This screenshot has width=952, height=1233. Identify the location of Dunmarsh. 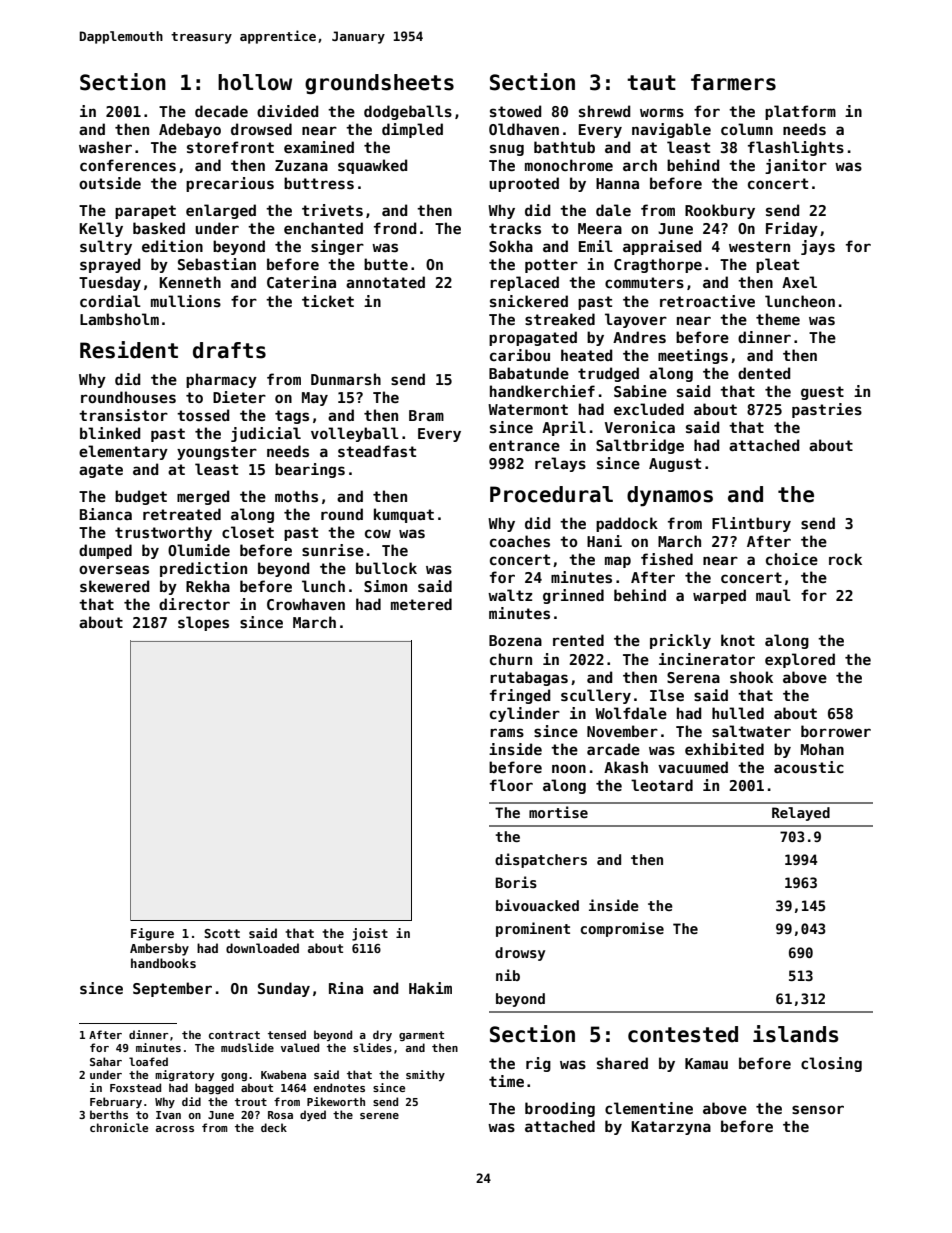
(346, 379).
